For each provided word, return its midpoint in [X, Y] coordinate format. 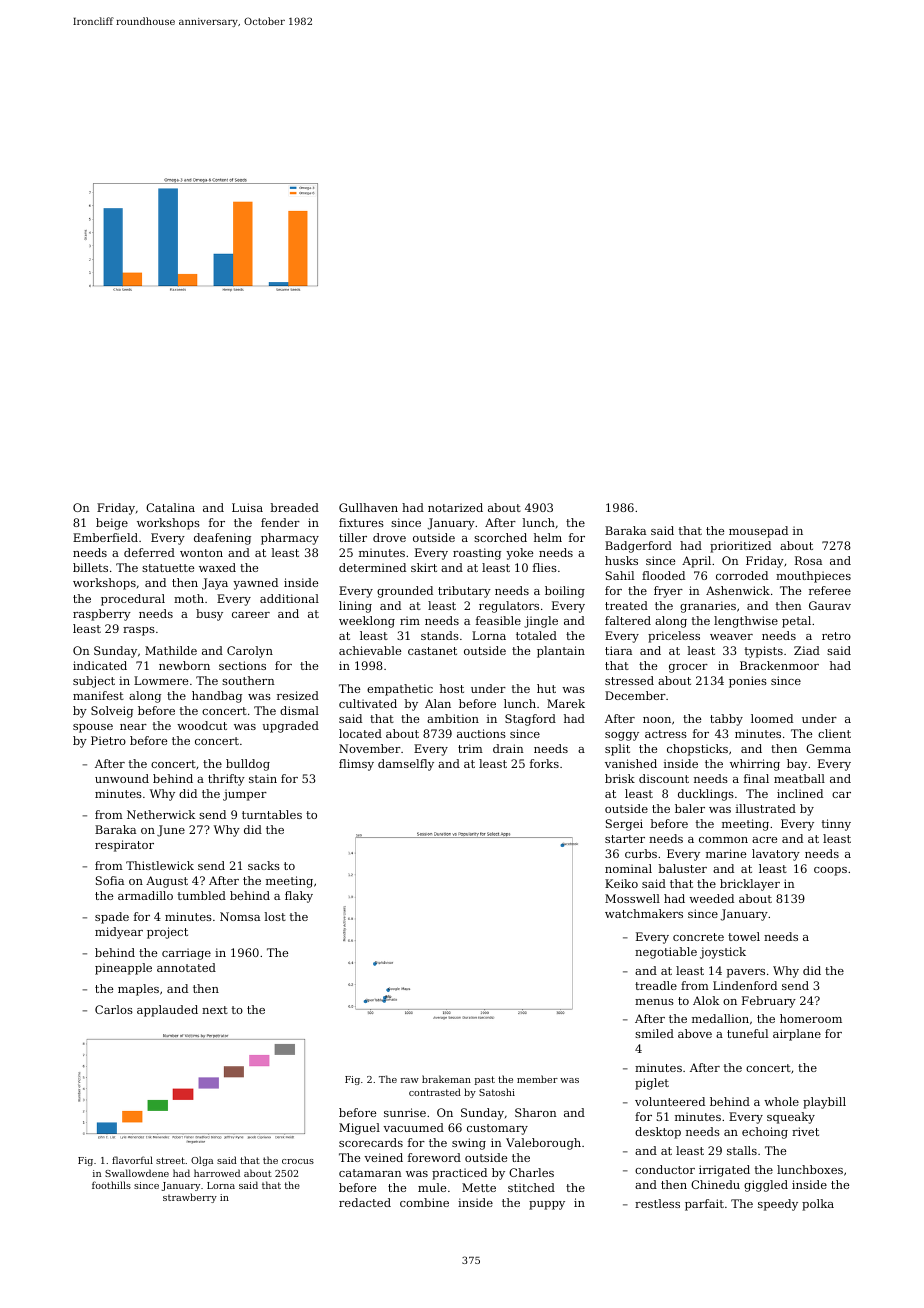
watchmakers [644, 913]
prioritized [740, 547]
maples [138, 990]
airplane [797, 1035]
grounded [405, 592]
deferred [149, 552]
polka [818, 1205]
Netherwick [161, 814]
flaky [299, 897]
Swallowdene [137, 1173]
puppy [547, 1205]
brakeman [446, 1079]
